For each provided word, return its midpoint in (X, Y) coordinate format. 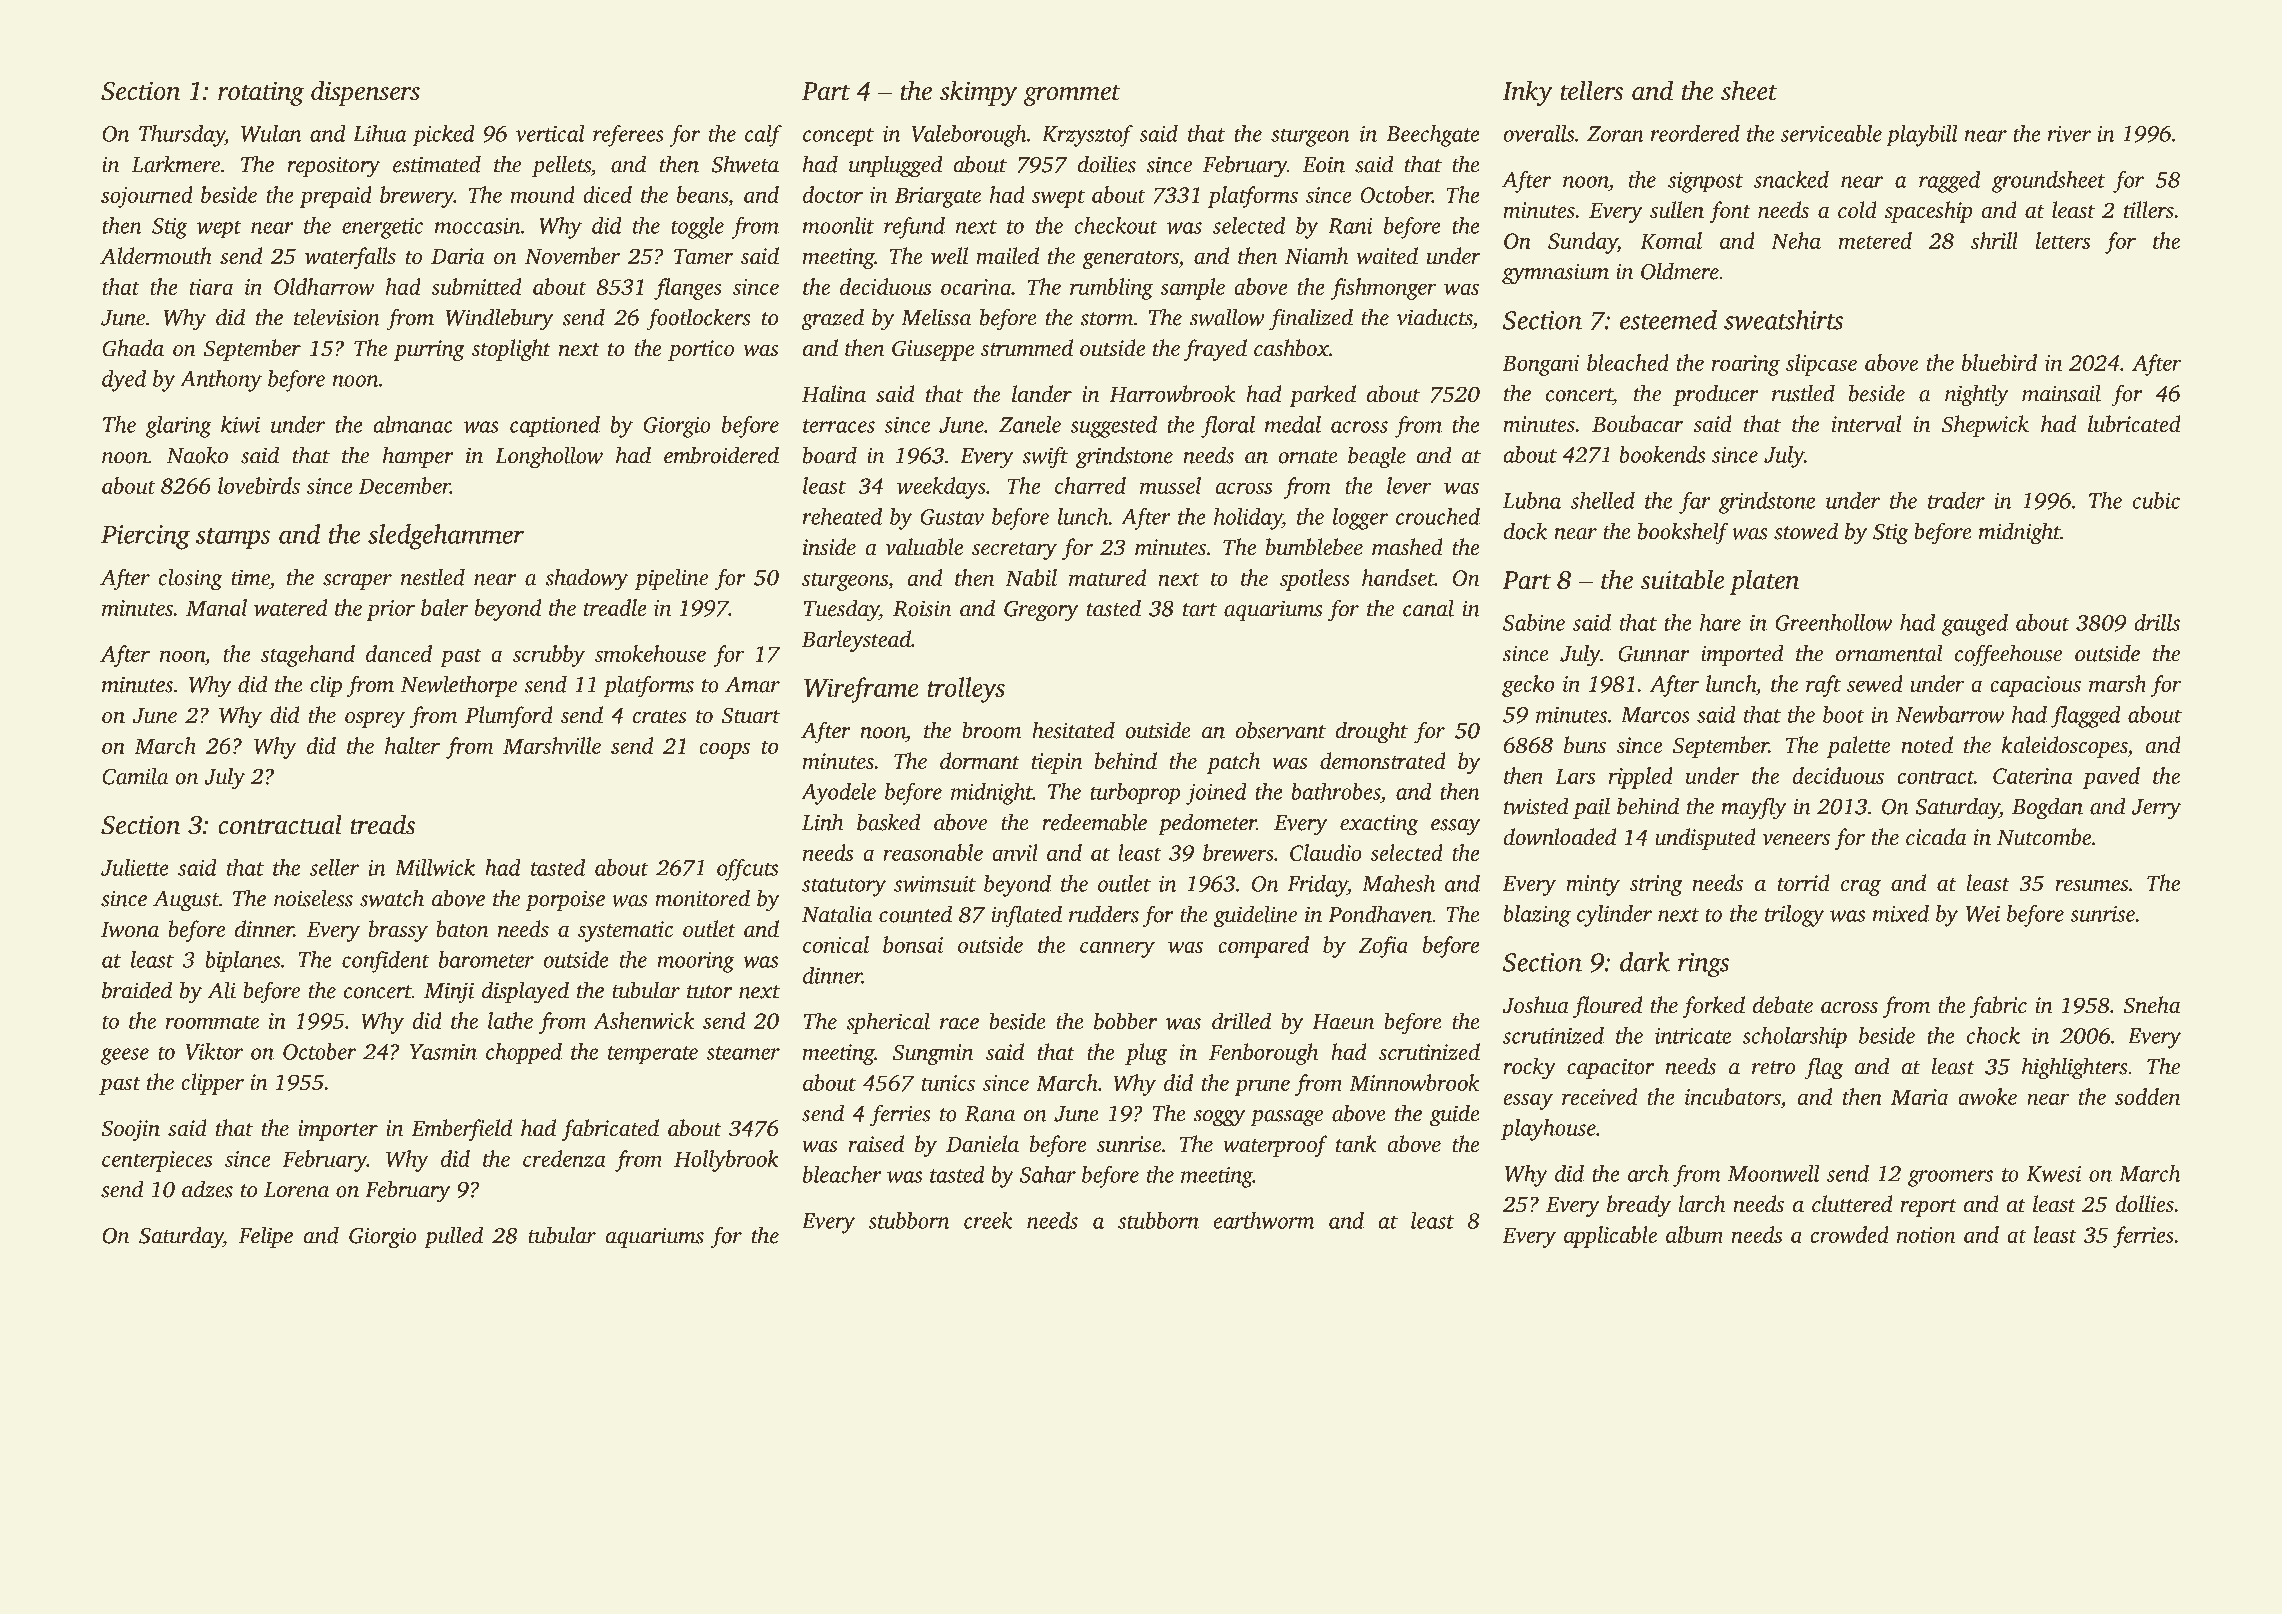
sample (1192, 289)
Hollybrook (726, 1161)
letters (2063, 240)
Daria (457, 256)
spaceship (1928, 212)
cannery (1117, 949)
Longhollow (549, 457)
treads (382, 824)
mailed (1008, 255)
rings (1703, 965)
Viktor (214, 1051)
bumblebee (1314, 547)
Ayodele (838, 794)
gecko (1528, 686)
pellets (561, 166)
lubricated (2134, 424)
